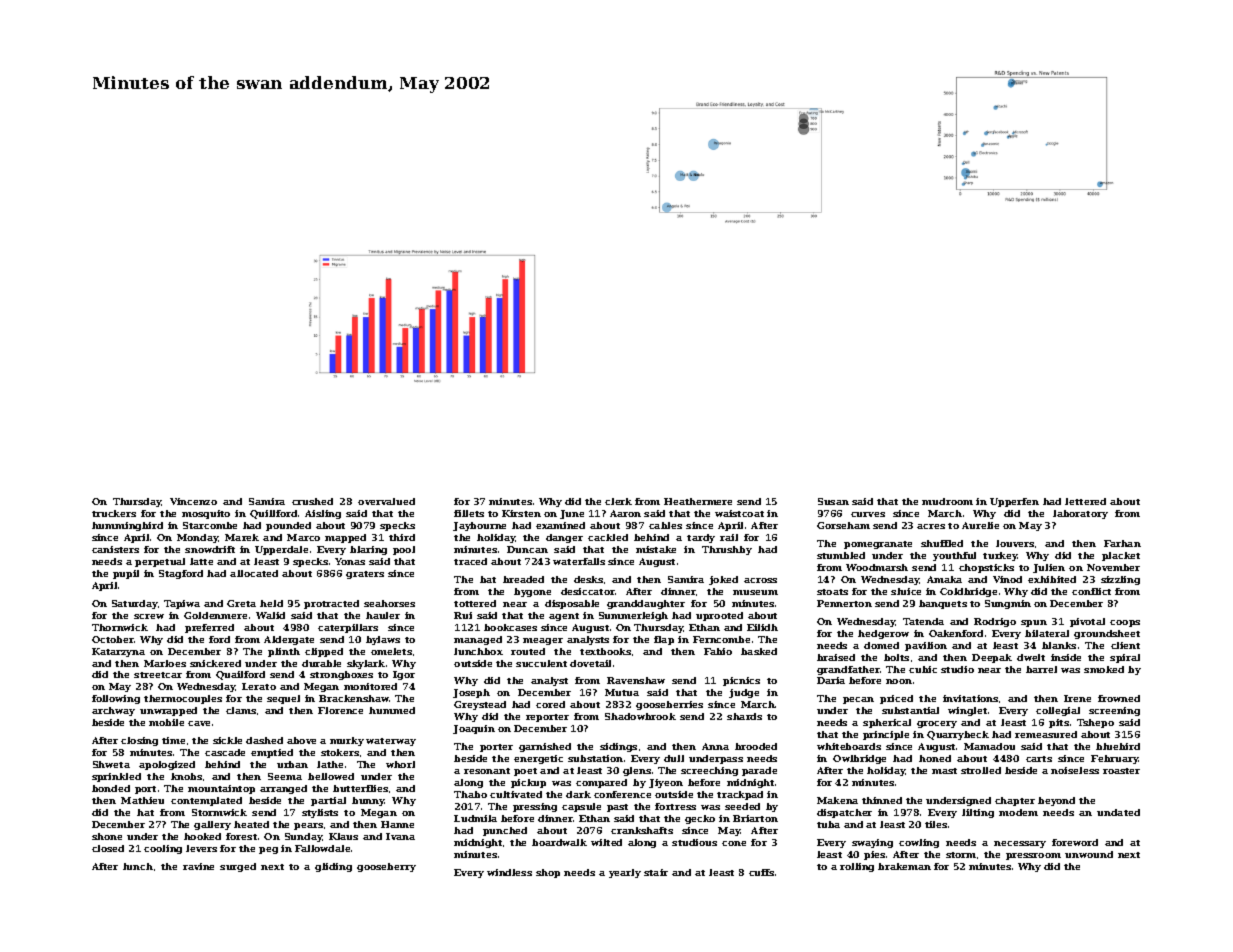 This screenshot has width=1233, height=952. What do you see at coordinates (1087, 622) in the screenshot?
I see `pivotal` at bounding box center [1087, 622].
